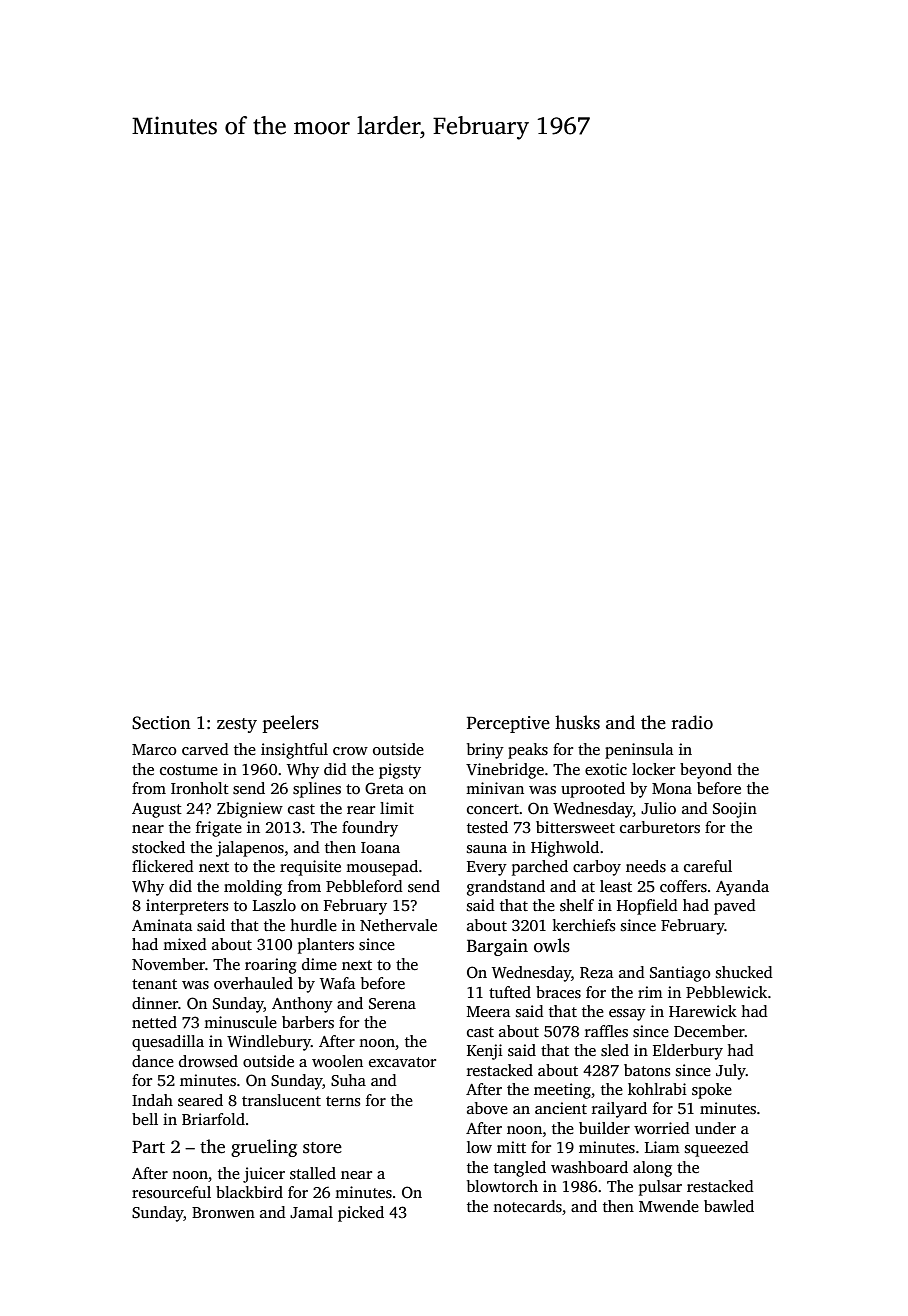  What do you see at coordinates (223, 1212) in the document?
I see `Bronwen` at bounding box center [223, 1212].
